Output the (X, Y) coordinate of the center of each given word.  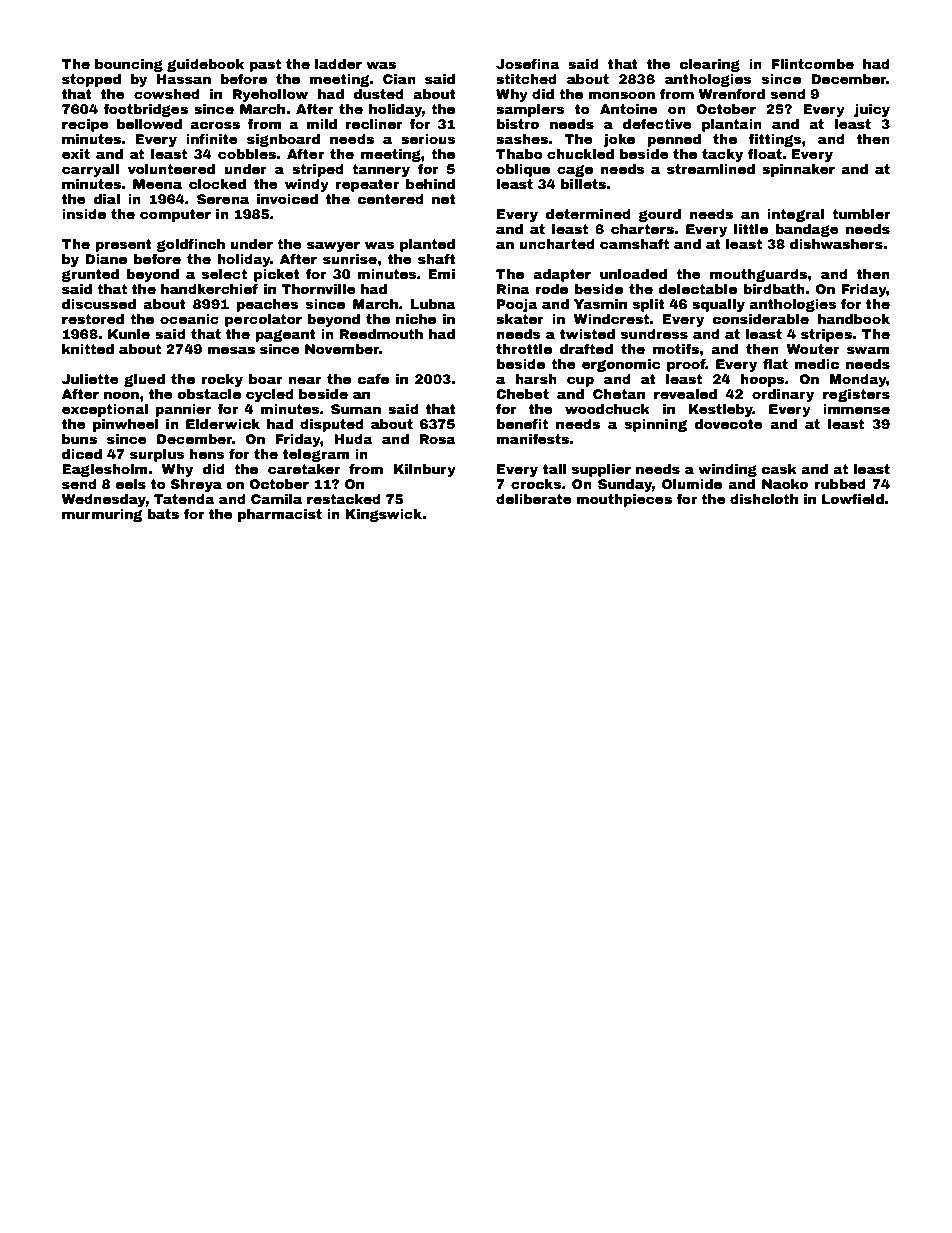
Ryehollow (270, 95)
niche (416, 319)
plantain (732, 125)
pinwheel (126, 425)
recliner (374, 124)
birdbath (774, 289)
